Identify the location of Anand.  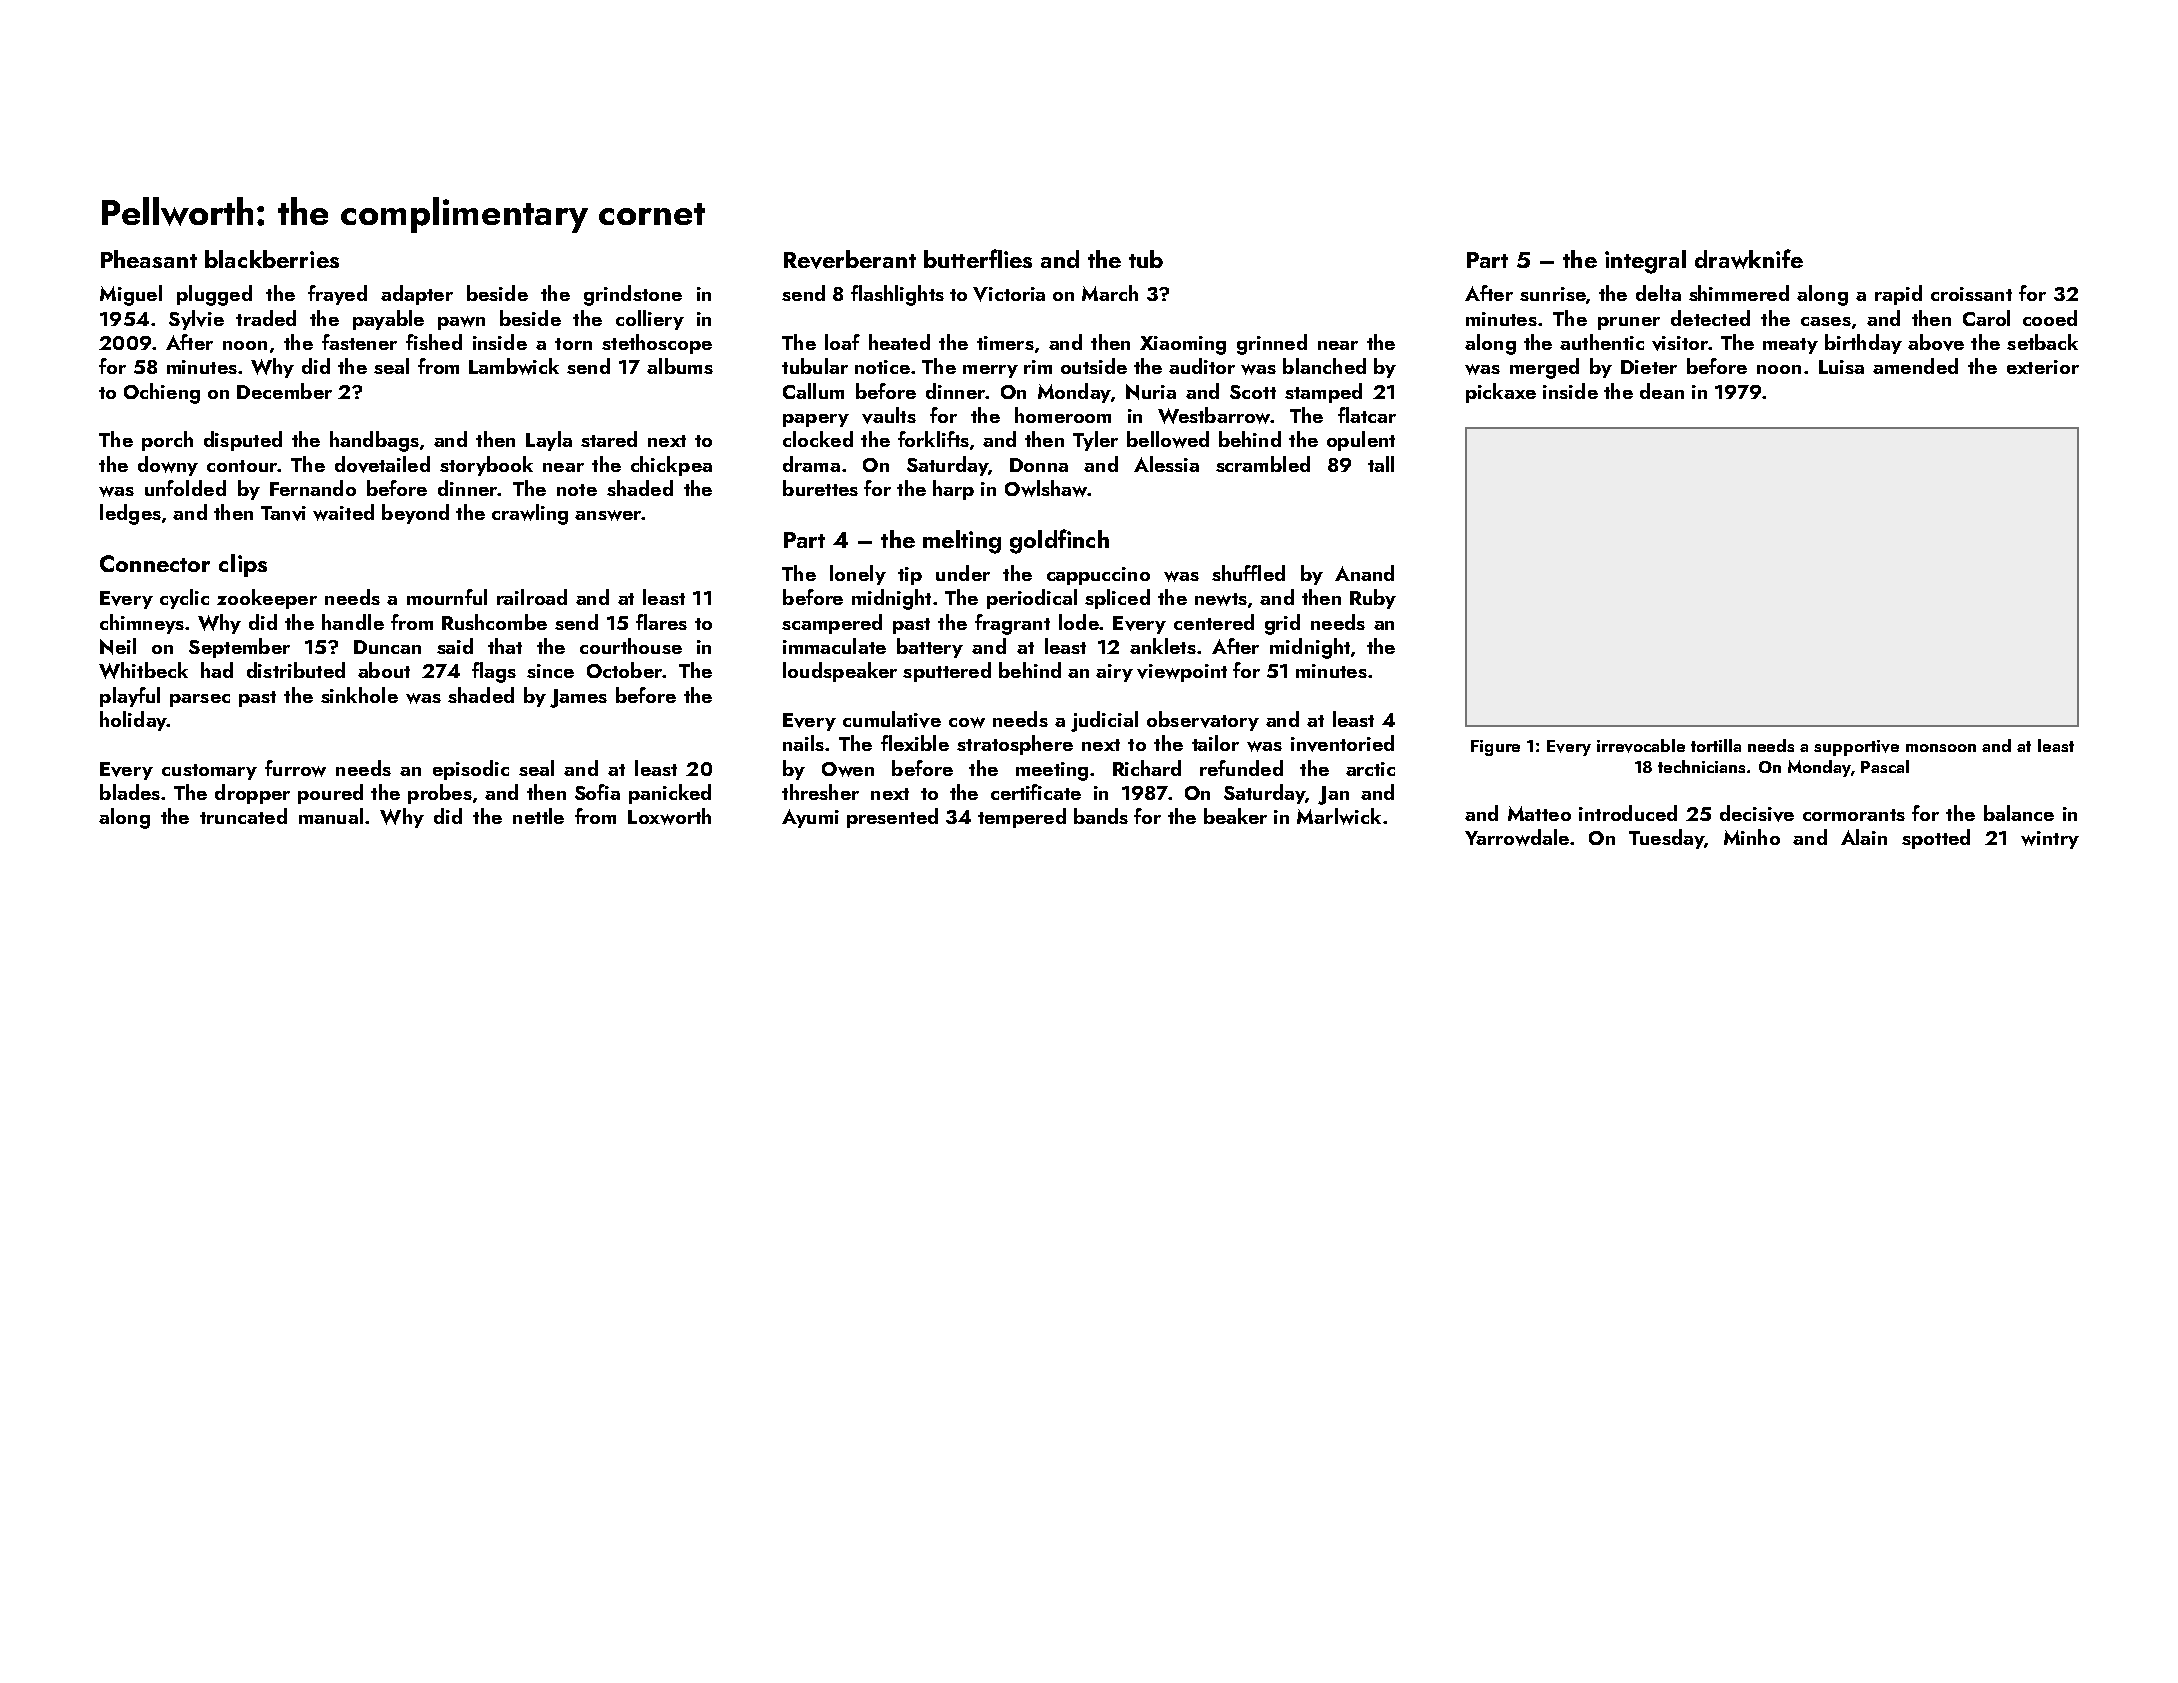
(1364, 573).
